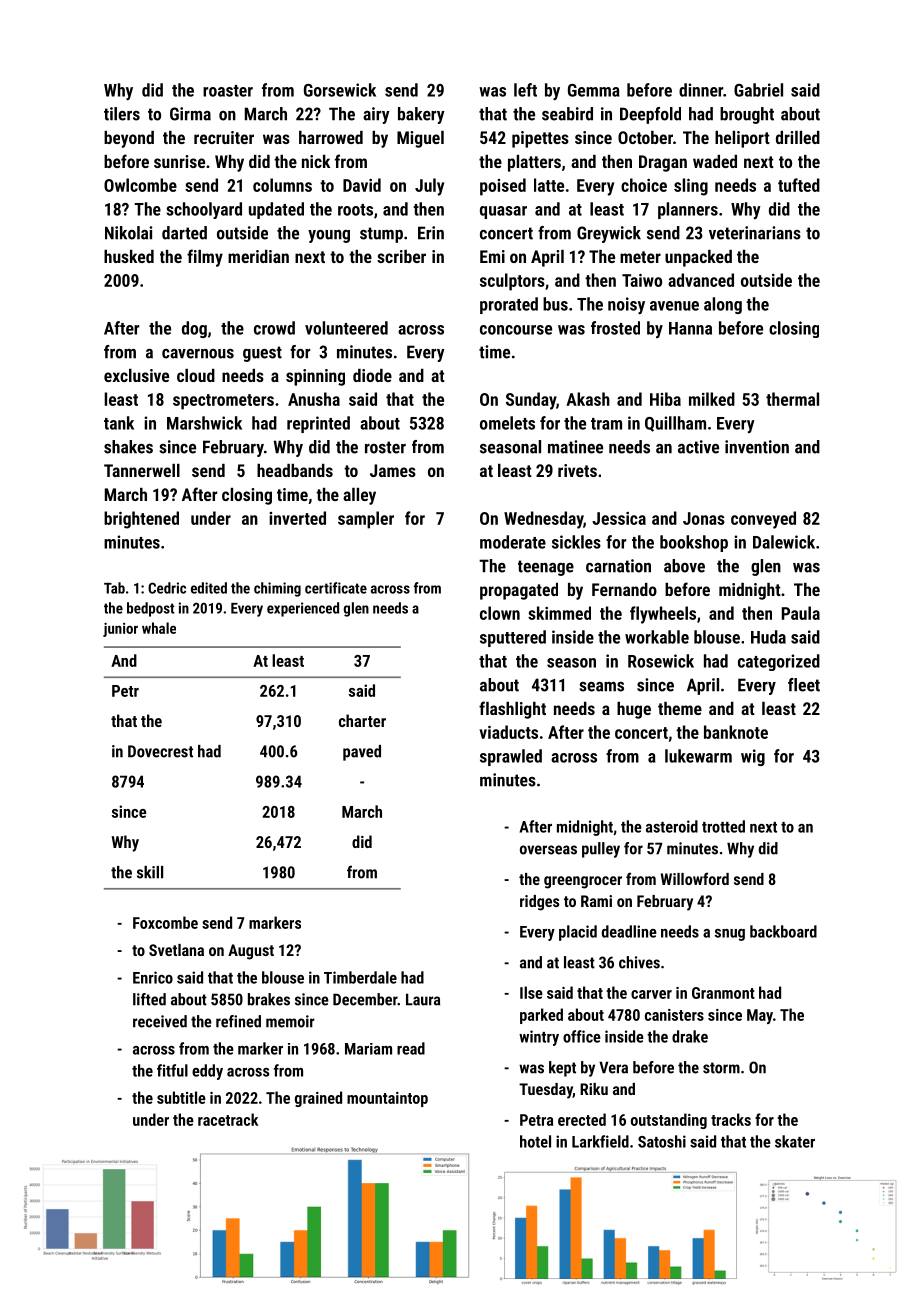  I want to click on tilers, so click(122, 114).
